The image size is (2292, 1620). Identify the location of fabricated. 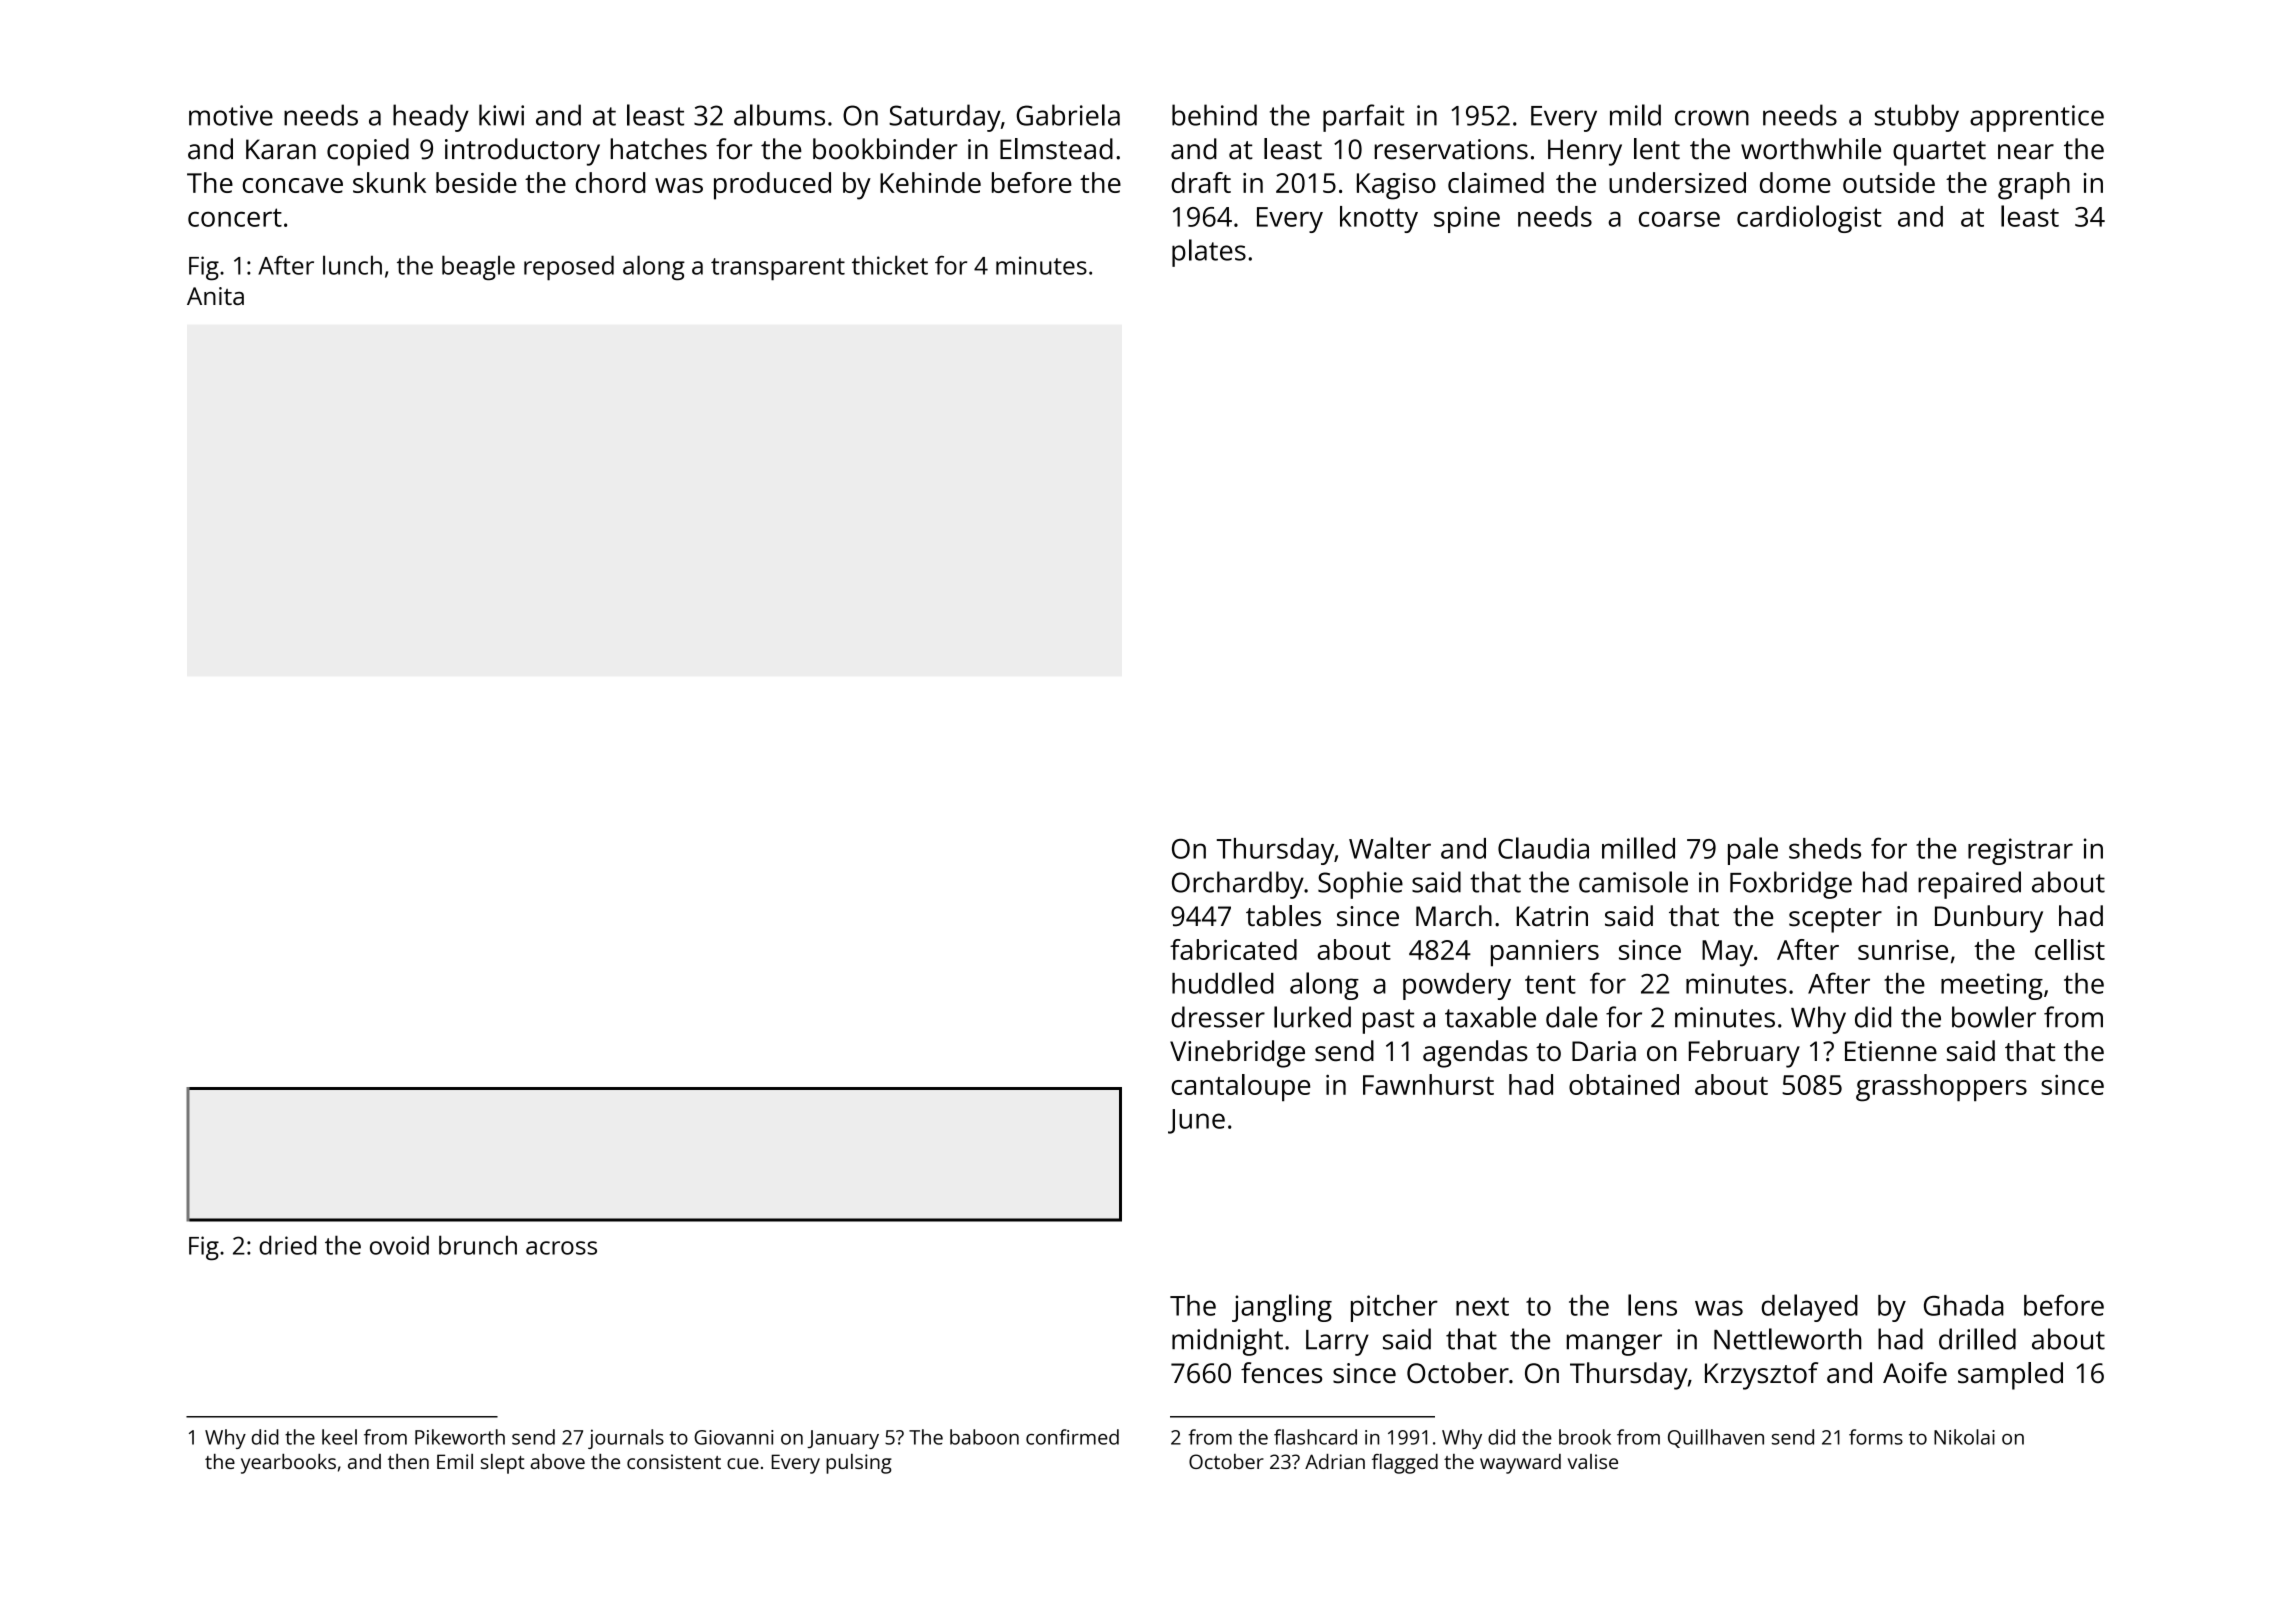
(1233, 949).
